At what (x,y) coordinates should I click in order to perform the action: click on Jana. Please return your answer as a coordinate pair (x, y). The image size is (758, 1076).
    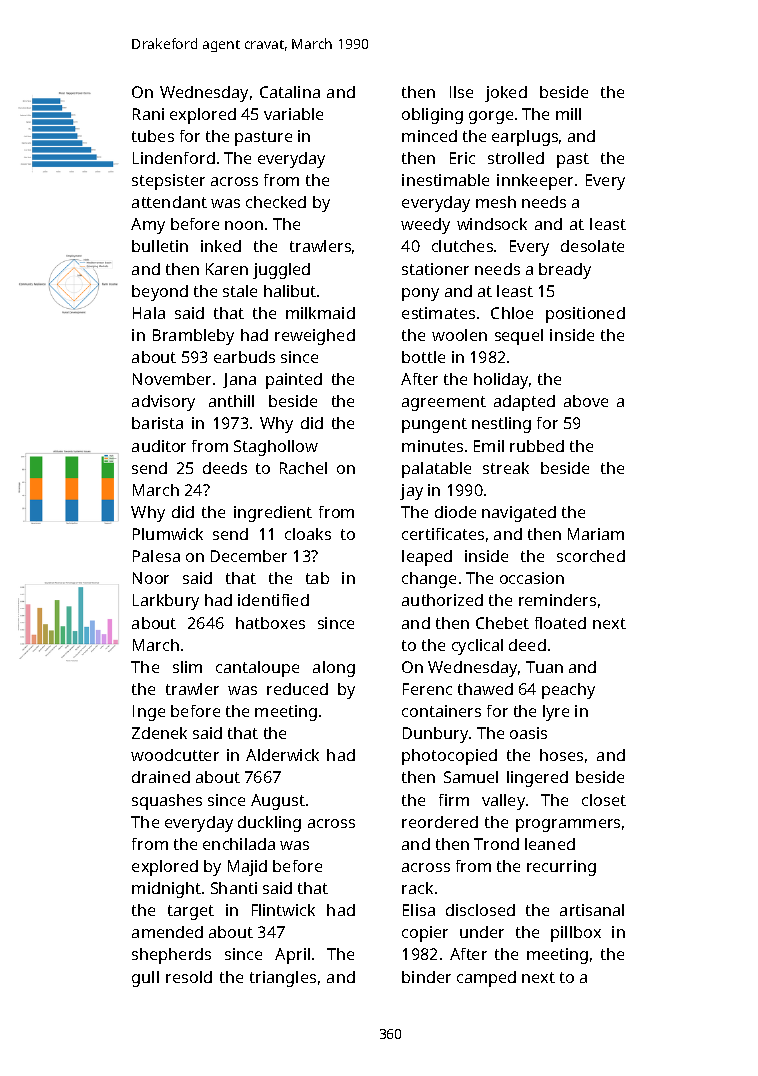
    Looking at the image, I should click on (239, 380).
